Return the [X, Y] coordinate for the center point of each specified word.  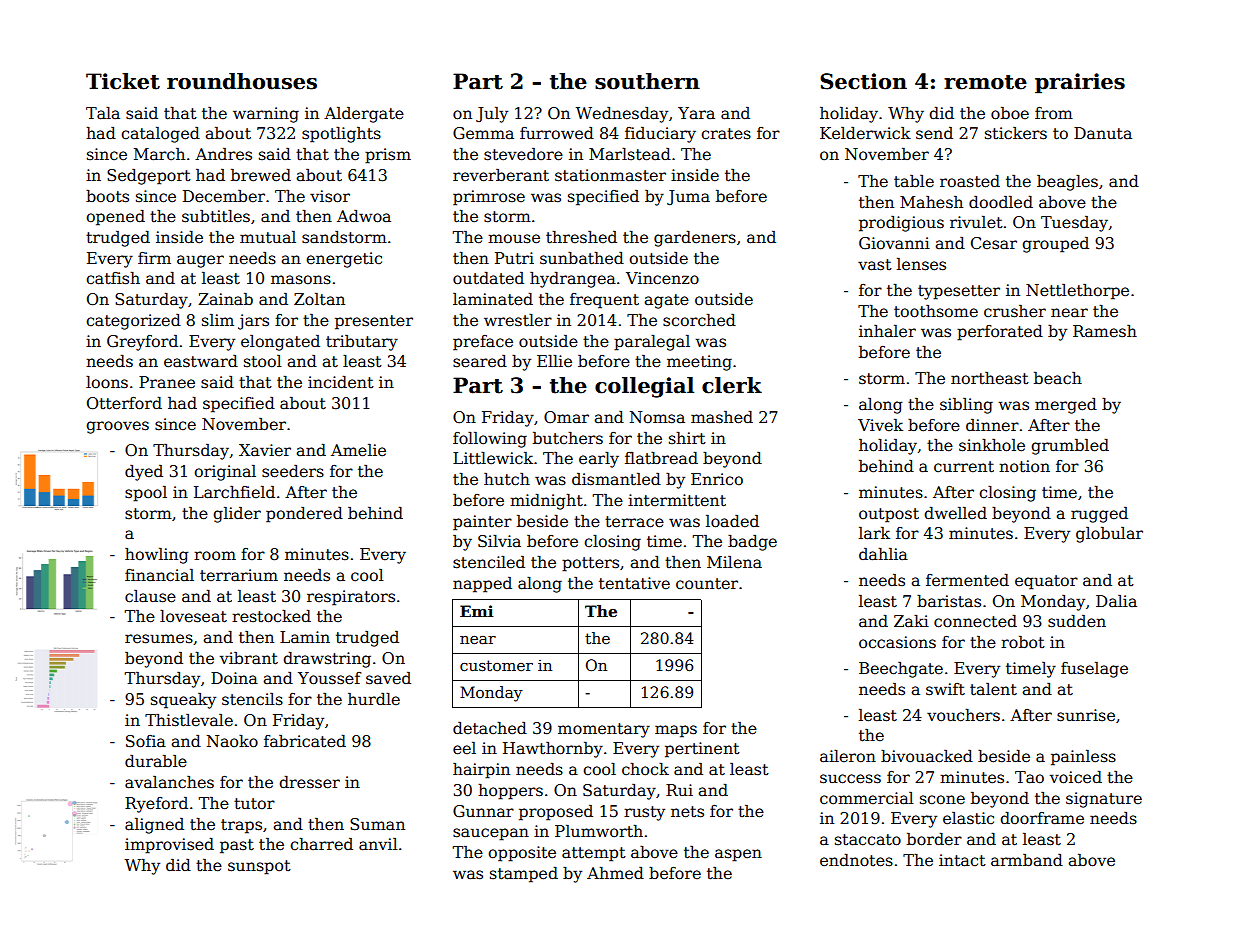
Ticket [123, 81]
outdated [488, 278]
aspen [738, 855]
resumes [159, 638]
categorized [133, 322]
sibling [966, 406]
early [599, 460]
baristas [949, 601]
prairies [1080, 83]
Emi [476, 611]
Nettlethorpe [1077, 292]
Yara [696, 113]
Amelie [358, 450]
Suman [377, 824]
